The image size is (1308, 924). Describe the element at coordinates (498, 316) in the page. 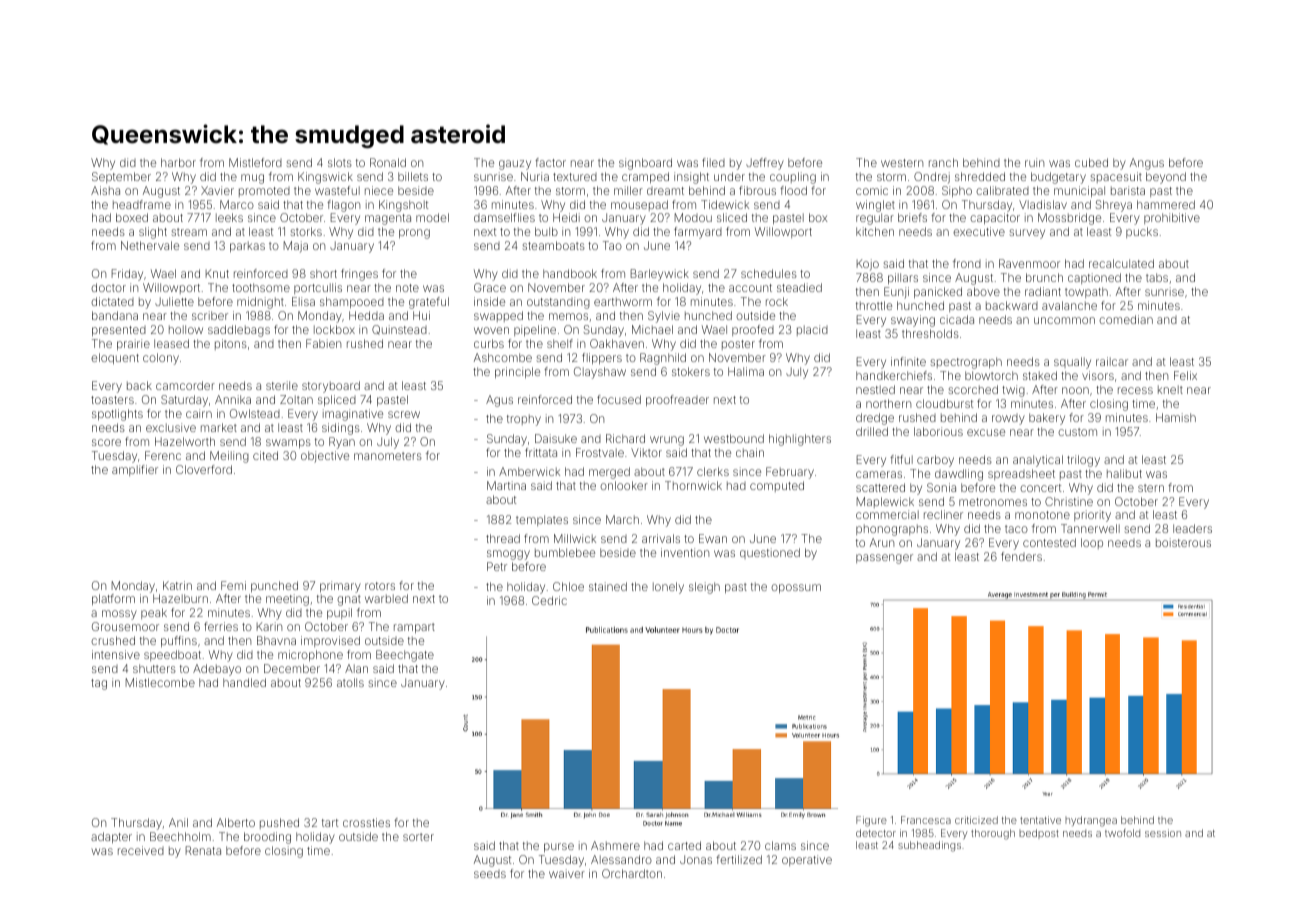

I see `swapped` at that location.
